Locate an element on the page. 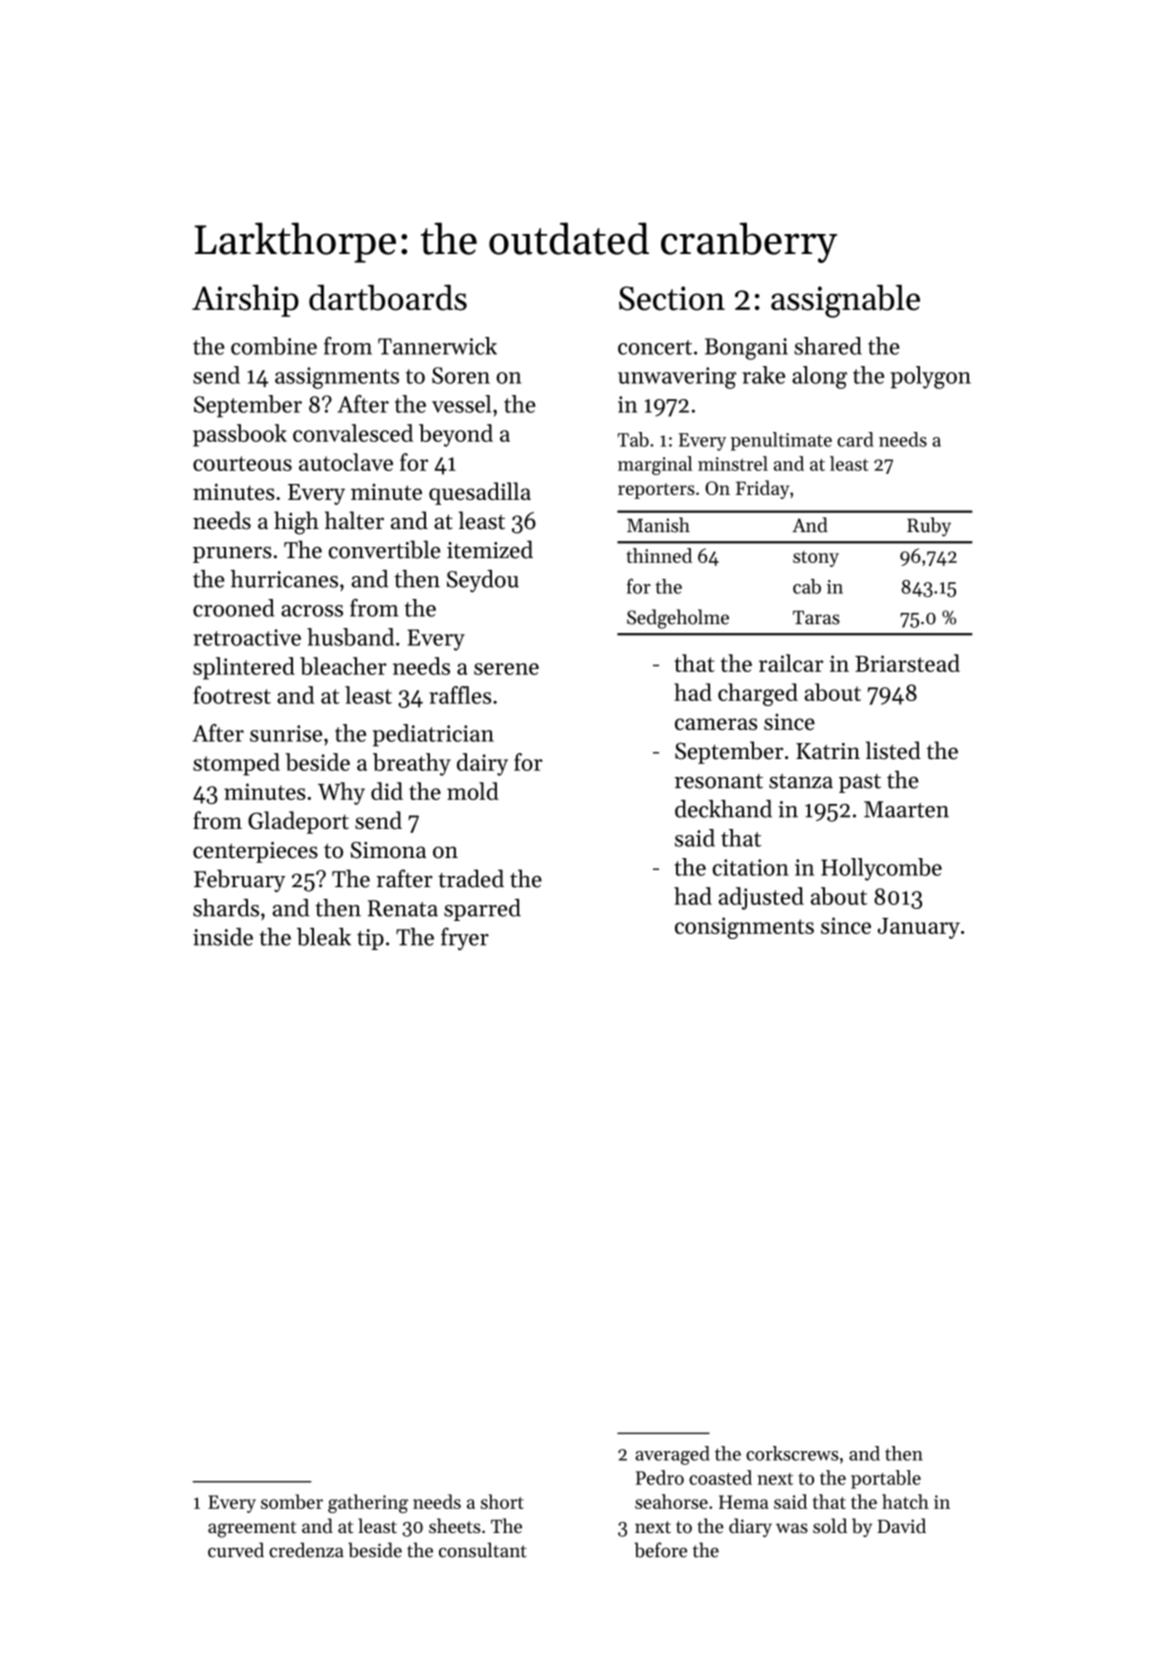 The image size is (1165, 1654). concert is located at coordinates (655, 347).
